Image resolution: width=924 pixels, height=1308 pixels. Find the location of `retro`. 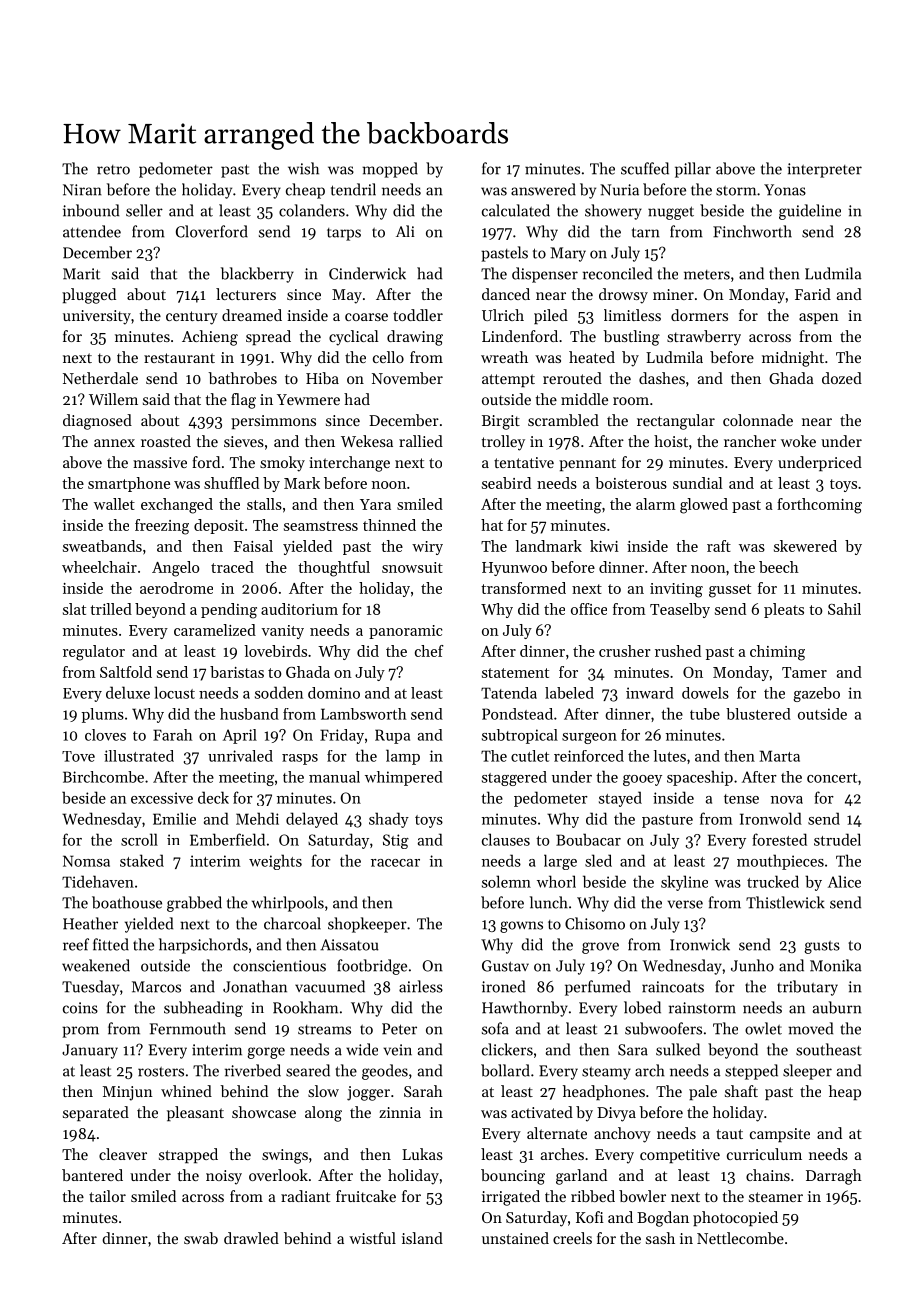

retro is located at coordinates (113, 170).
